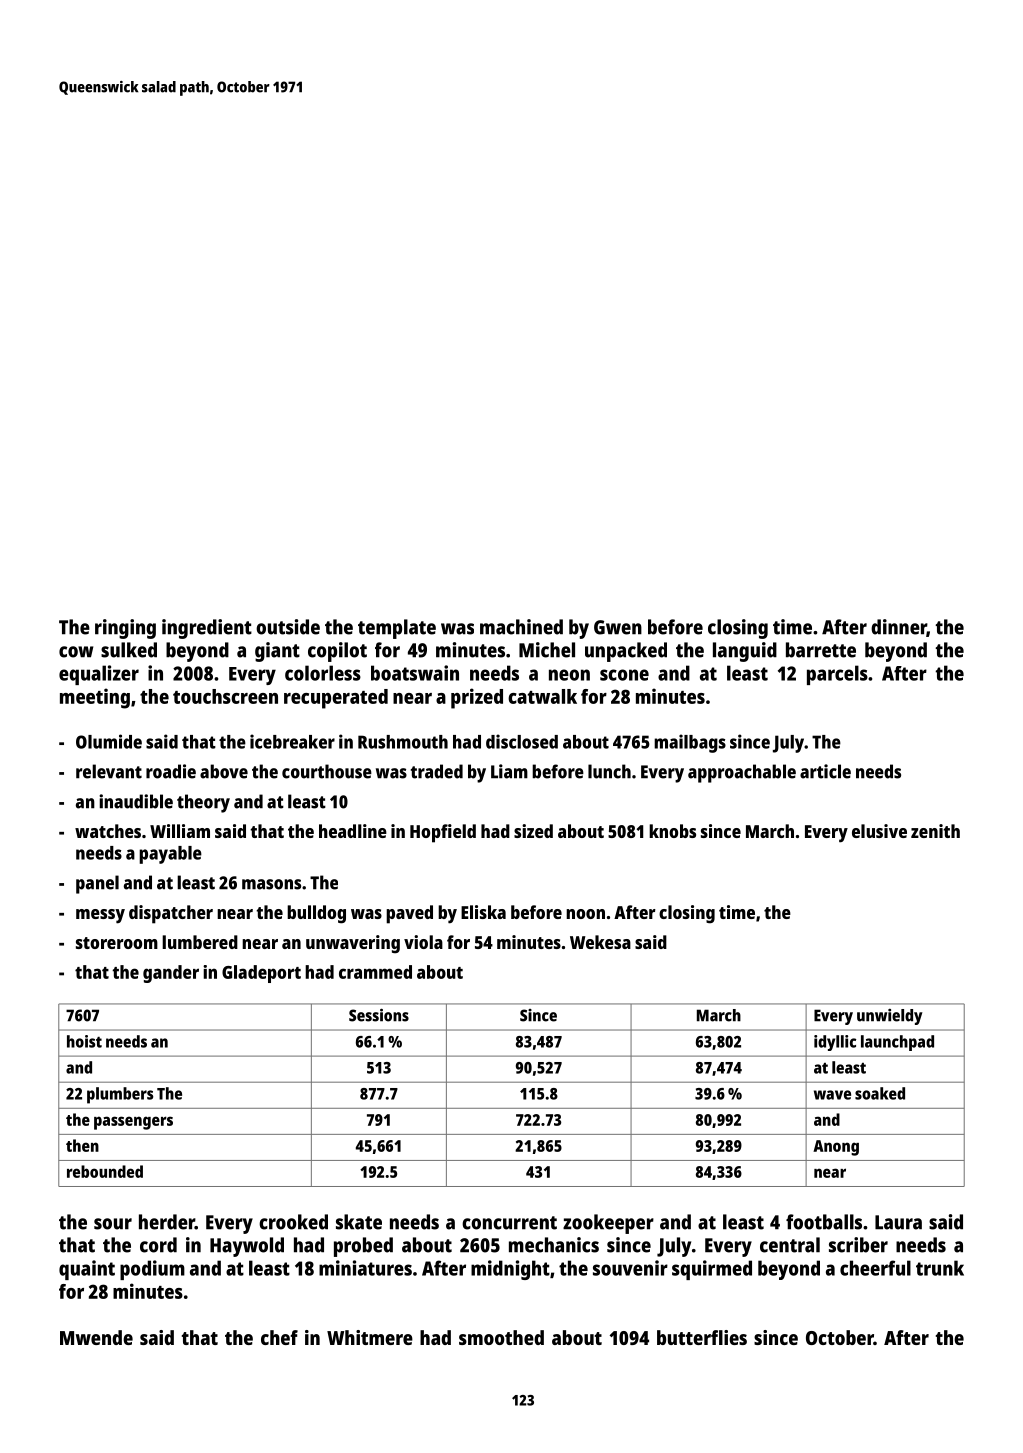  Describe the element at coordinates (837, 675) in the page. I see `parcels` at that location.
